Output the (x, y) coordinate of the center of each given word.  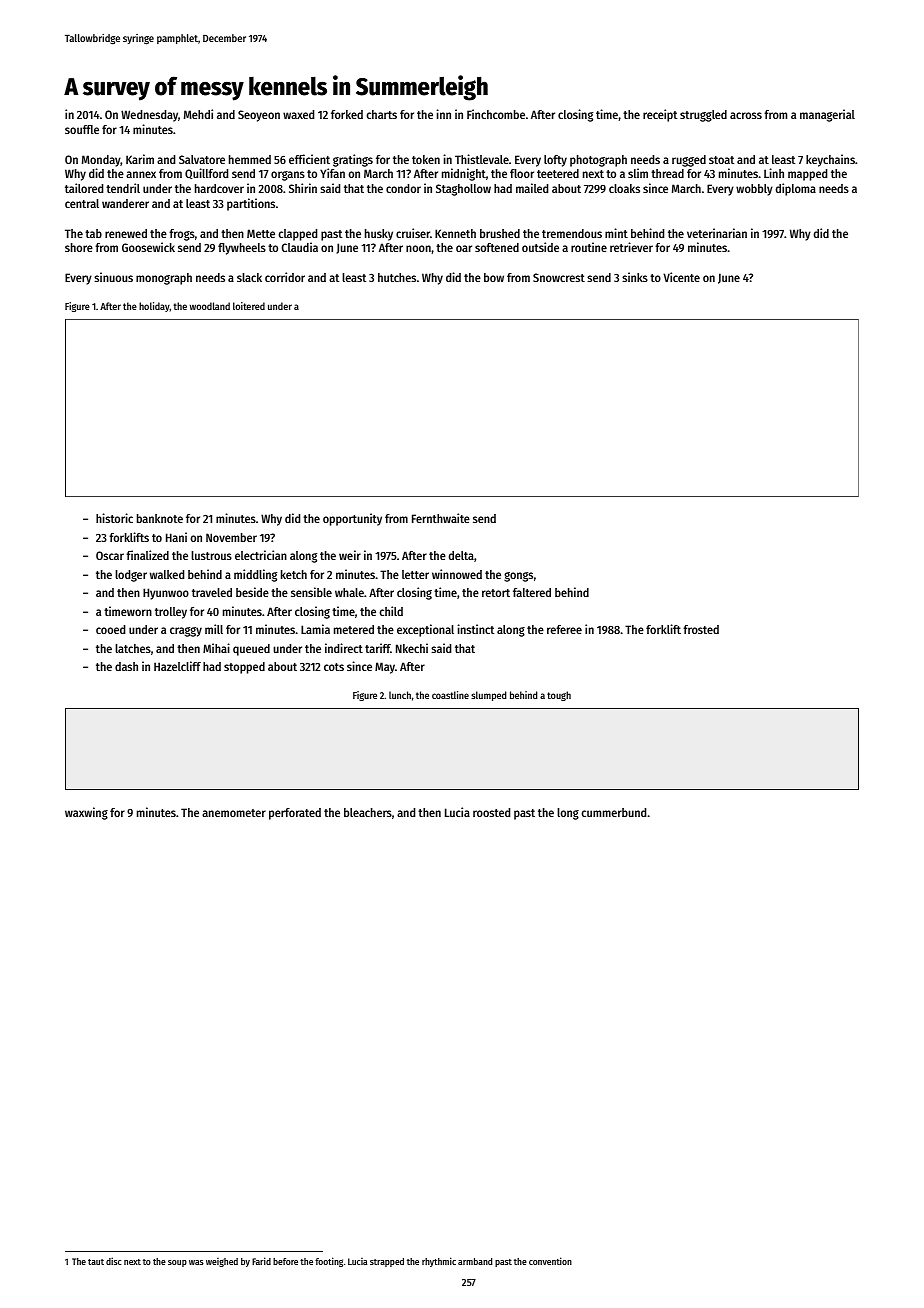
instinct (475, 629)
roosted (491, 812)
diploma (796, 189)
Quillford (206, 173)
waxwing (86, 813)
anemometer (234, 813)
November (231, 537)
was (196, 1262)
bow (494, 277)
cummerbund (613, 812)
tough (559, 696)
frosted (701, 629)
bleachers (368, 812)
